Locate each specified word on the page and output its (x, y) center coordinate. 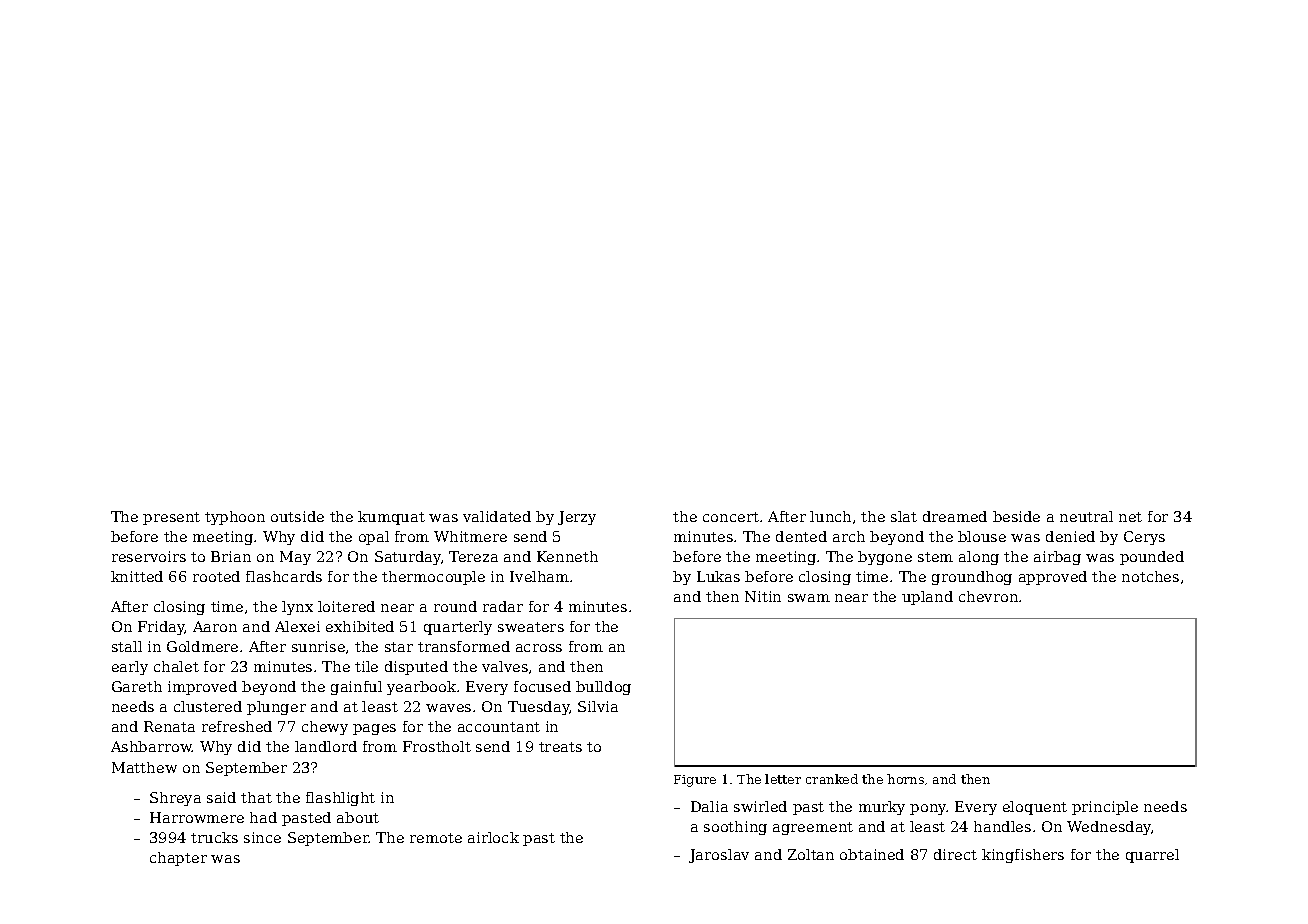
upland (927, 598)
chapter (178, 859)
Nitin (763, 596)
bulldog (603, 688)
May (295, 558)
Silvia (598, 706)
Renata (169, 726)
